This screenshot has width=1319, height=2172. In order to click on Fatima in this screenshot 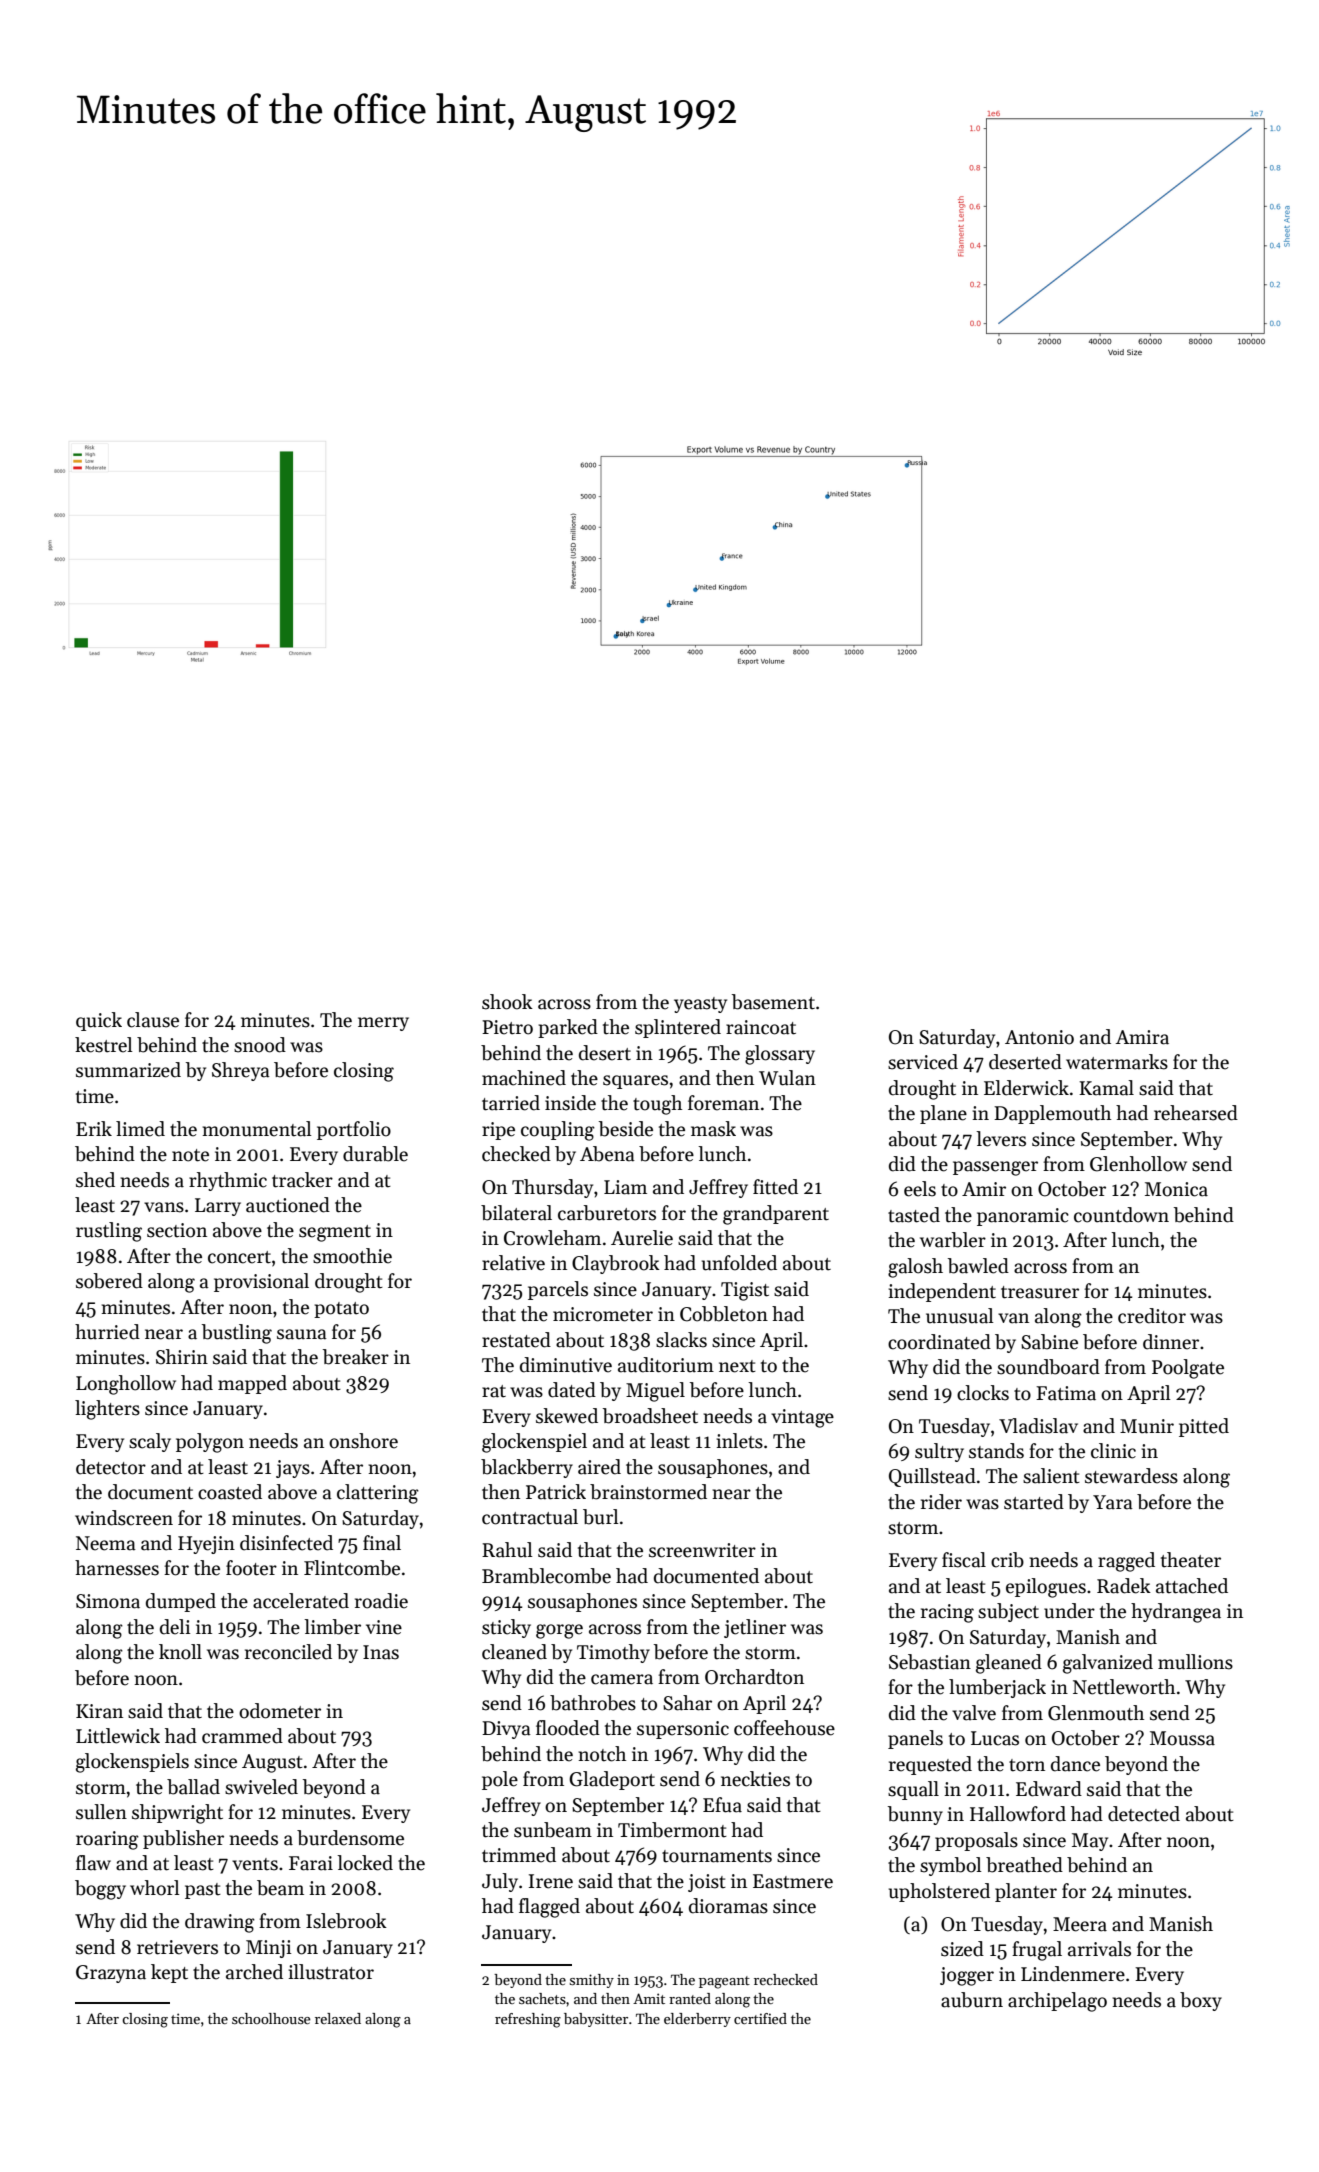, I will do `click(1066, 1393)`.
